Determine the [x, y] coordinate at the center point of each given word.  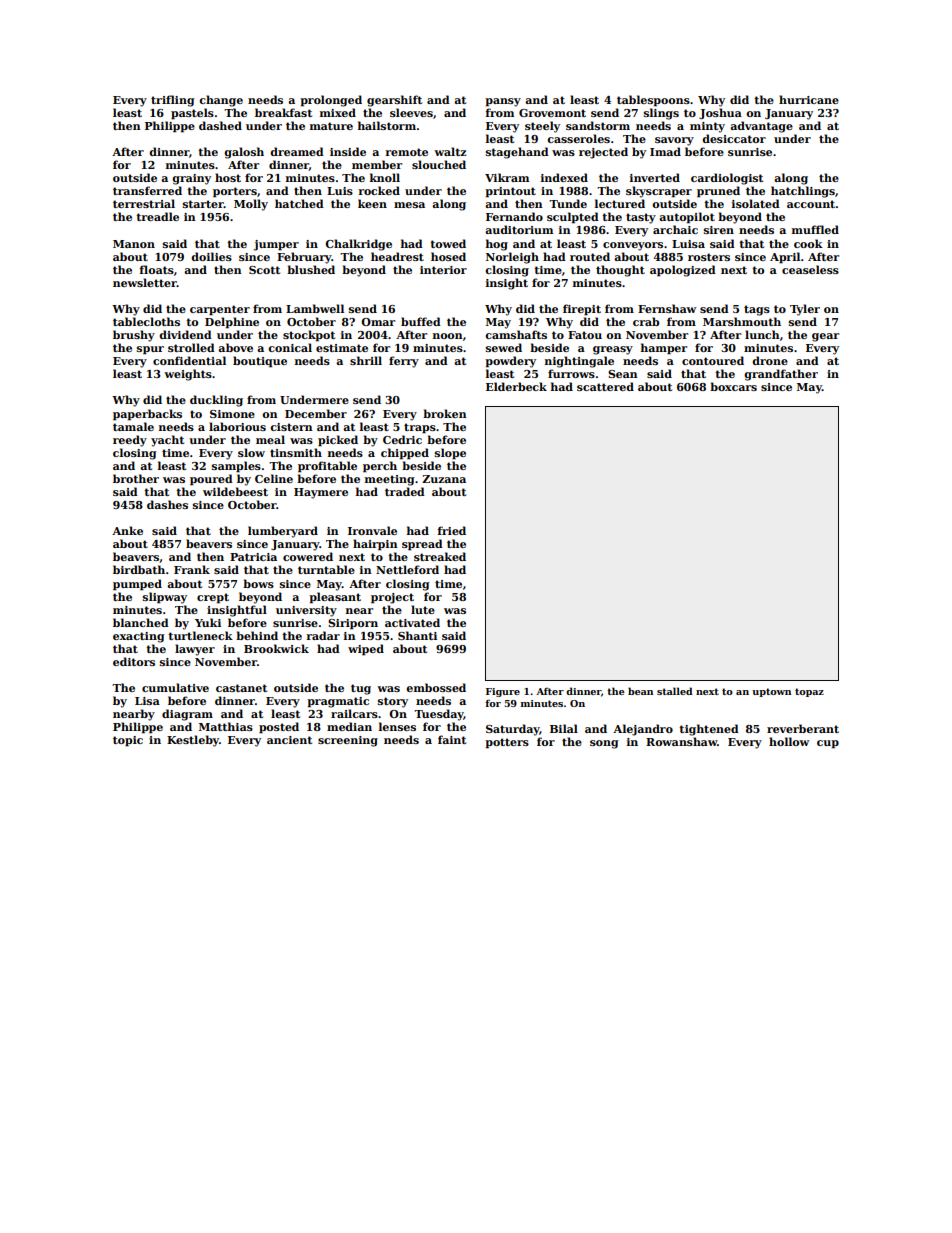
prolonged [331, 101]
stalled [675, 691]
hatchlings [803, 192]
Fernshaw [667, 308]
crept [213, 598]
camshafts [516, 334]
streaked [440, 556]
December [316, 413]
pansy [503, 102]
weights [188, 375]
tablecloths [146, 321]
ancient [289, 740]
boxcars [733, 386]
